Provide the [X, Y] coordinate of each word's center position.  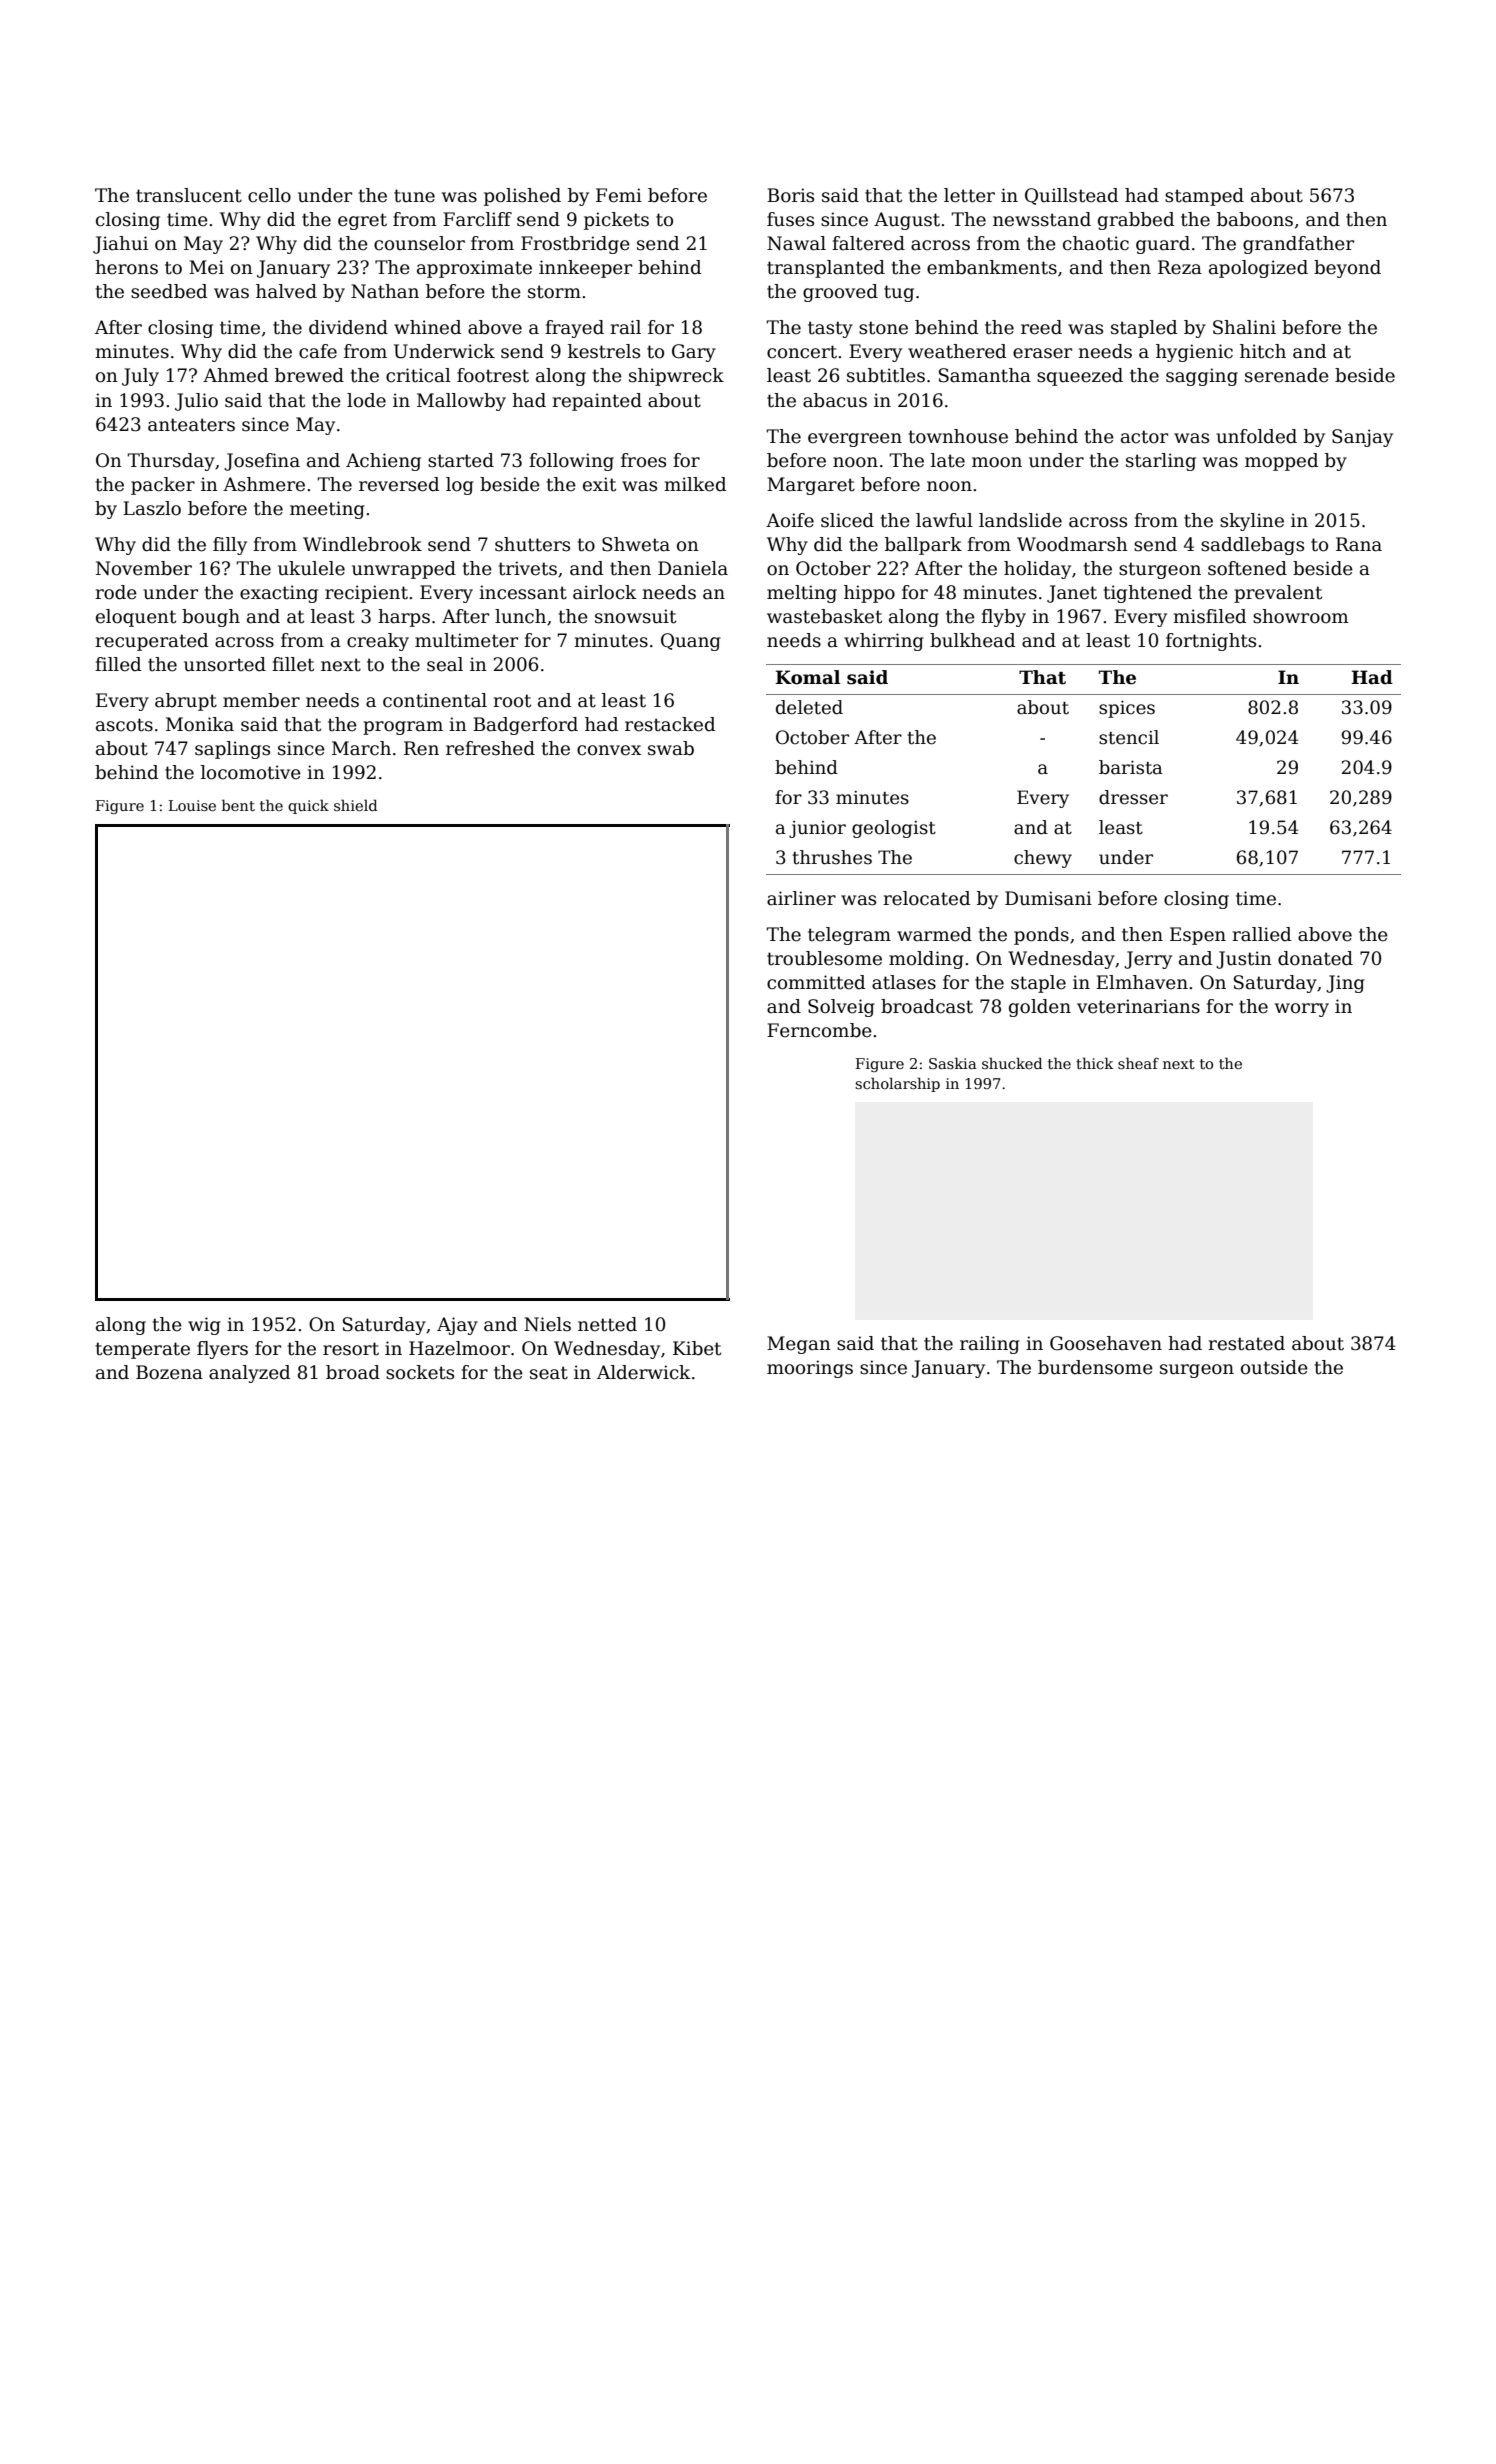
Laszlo [152, 508]
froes [643, 460]
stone [883, 328]
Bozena [169, 1372]
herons [126, 267]
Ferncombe [819, 1030]
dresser [1133, 797]
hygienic [1194, 353]
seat [549, 1373]
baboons [1255, 219]
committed [816, 982]
